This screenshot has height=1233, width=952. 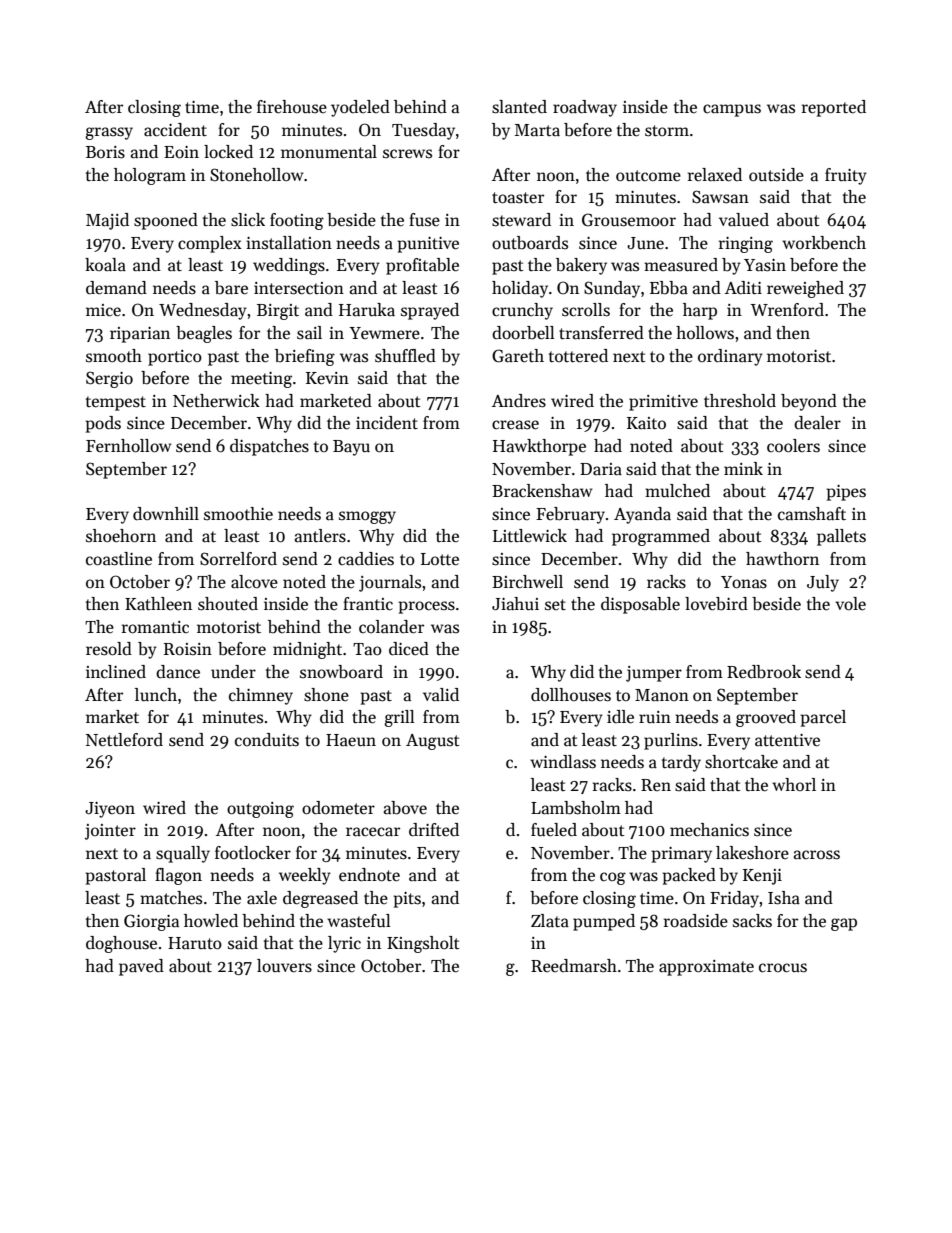 I want to click on grassy, so click(x=109, y=133).
